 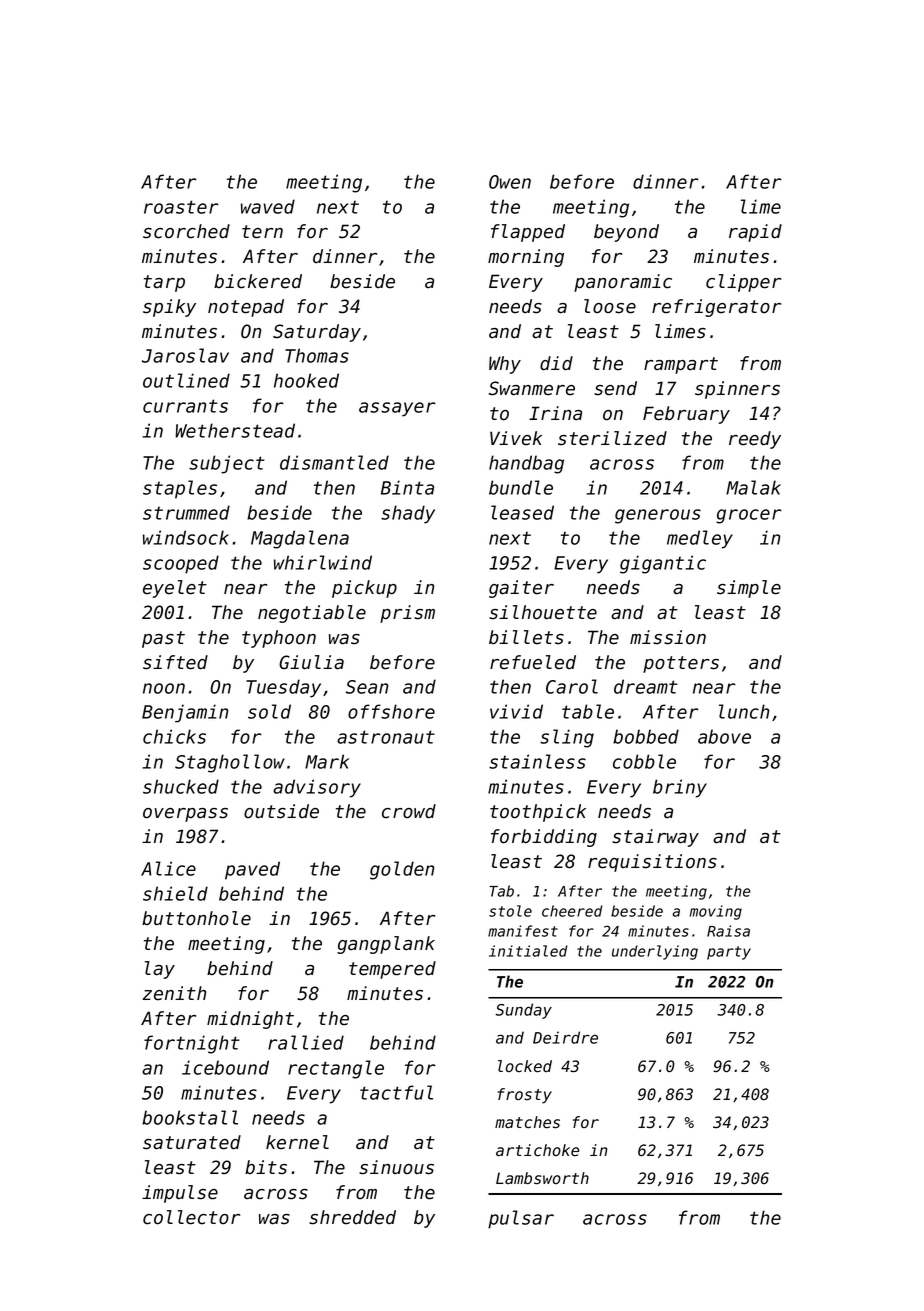 I want to click on frosty, so click(x=524, y=1096).
